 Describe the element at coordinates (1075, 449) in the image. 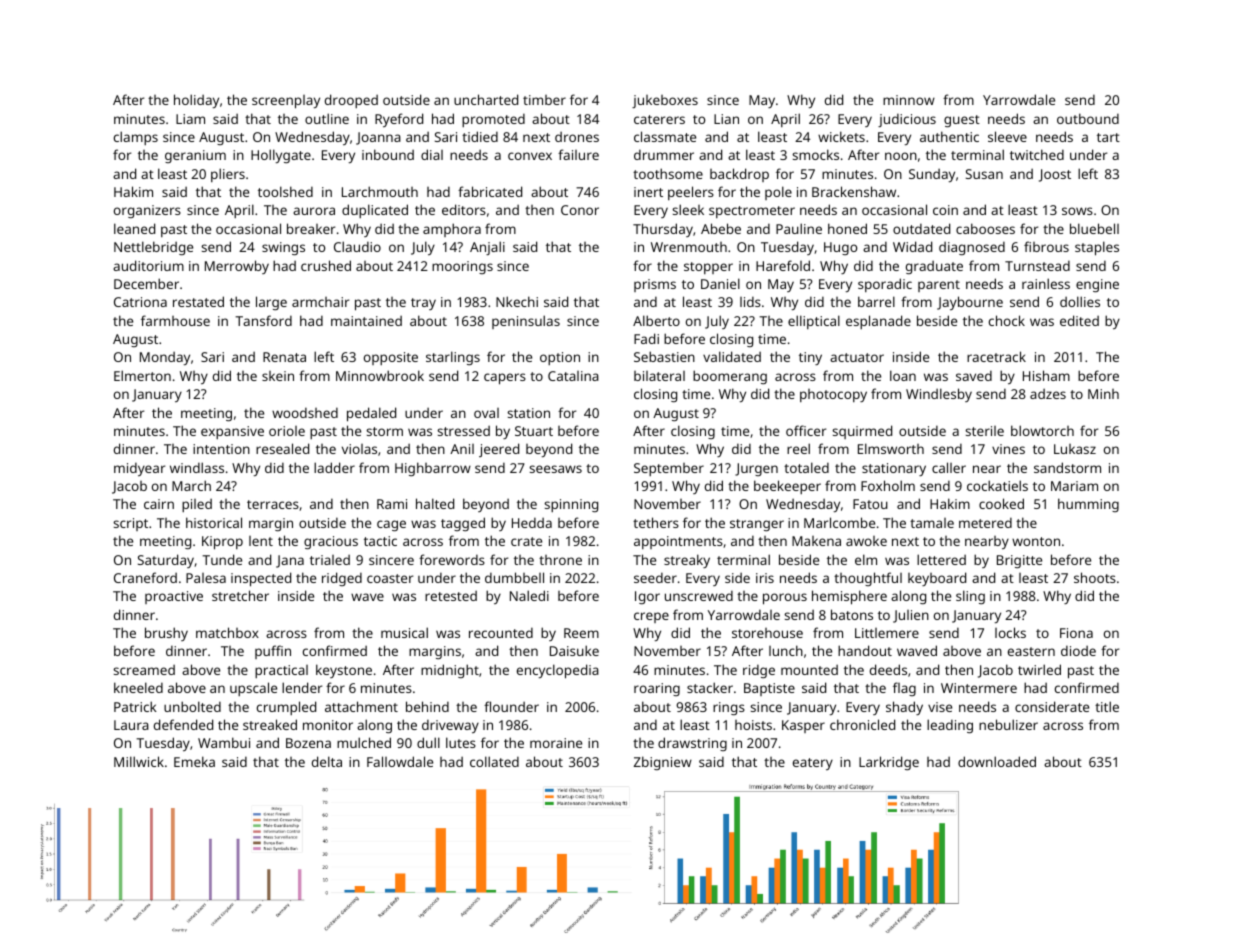

I see `Lukasz` at that location.
